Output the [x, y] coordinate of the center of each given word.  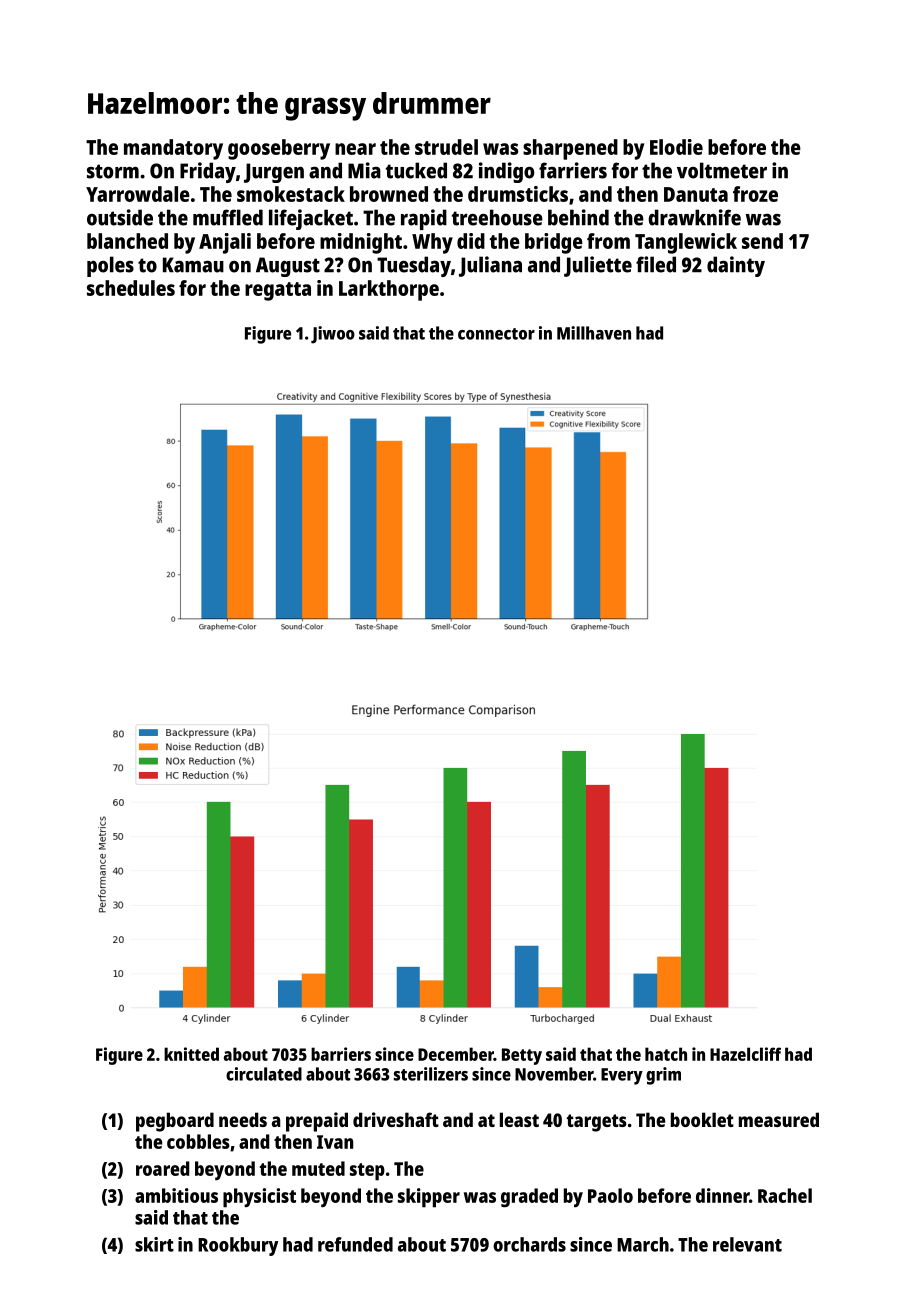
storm [113, 171]
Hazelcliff [745, 1054]
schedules [131, 288]
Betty [522, 1056]
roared [163, 1168]
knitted [191, 1054]
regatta [278, 291]
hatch [666, 1054]
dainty [736, 266]
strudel [446, 147]
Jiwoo [333, 335]
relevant [747, 1244]
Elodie [676, 147]
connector [496, 334]
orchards [529, 1244]
